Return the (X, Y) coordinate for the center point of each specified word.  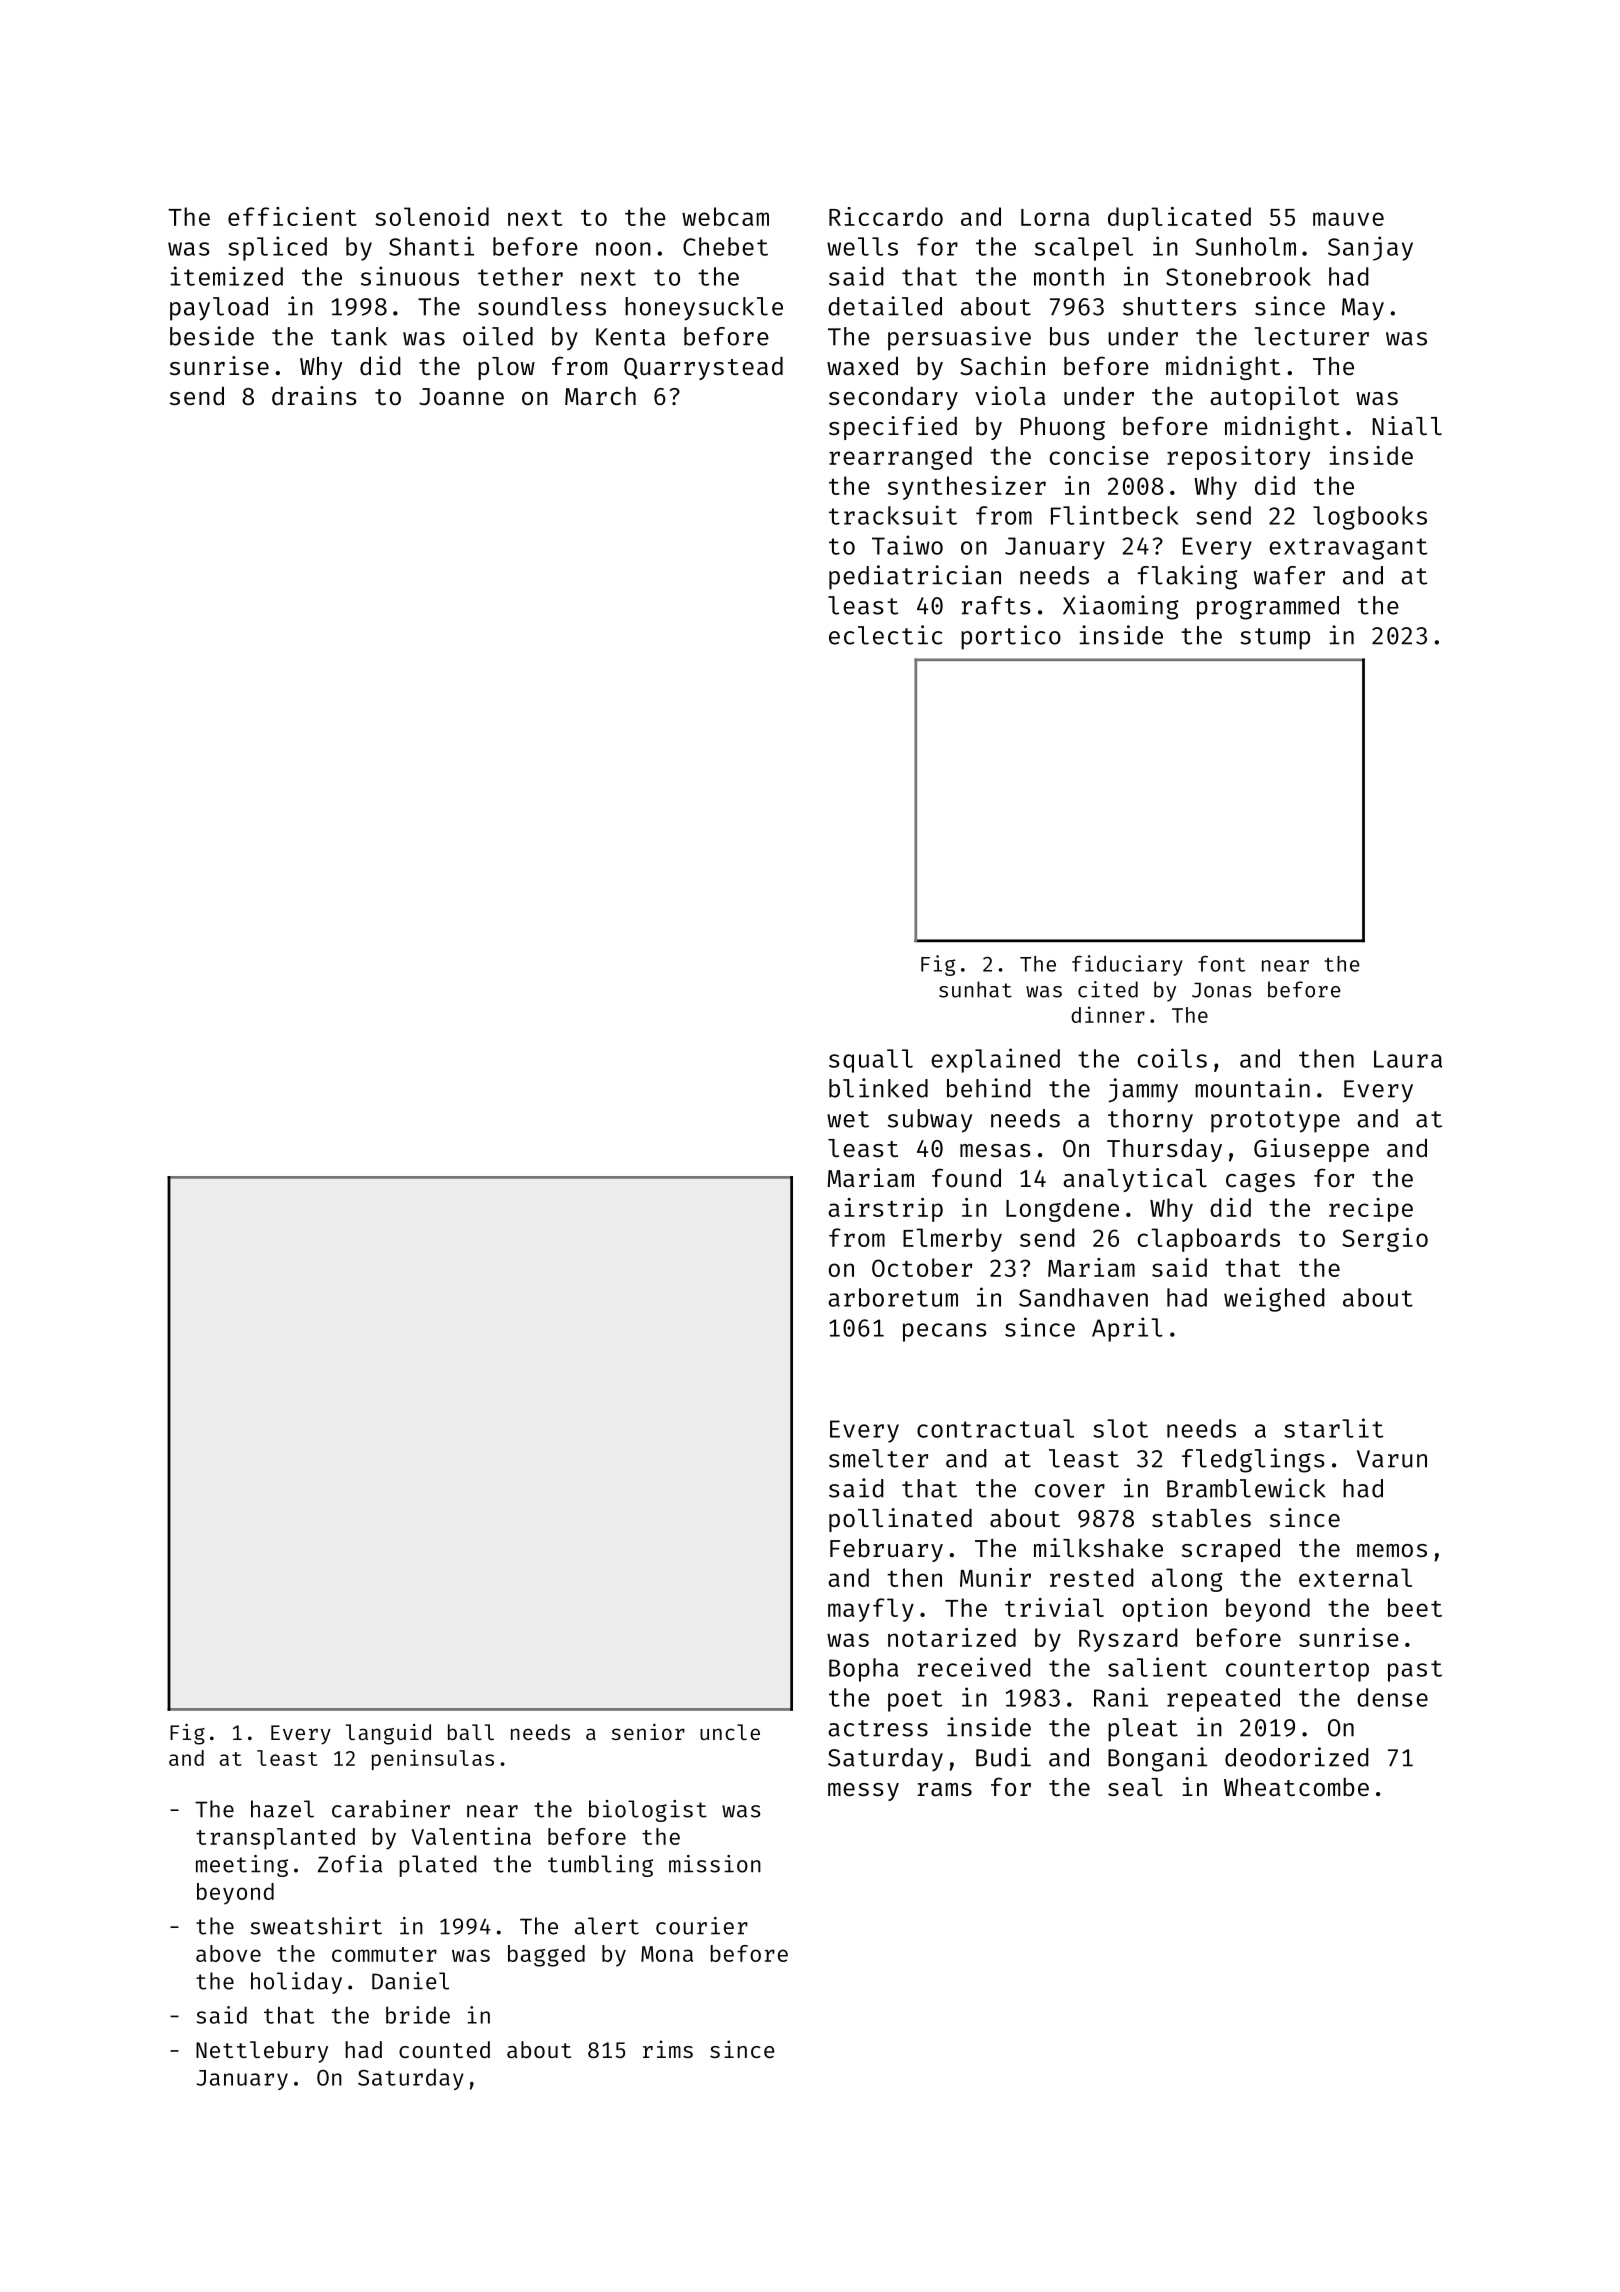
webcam (725, 216)
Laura (1408, 1059)
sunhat (975, 989)
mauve (1348, 219)
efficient (292, 216)
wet (848, 1119)
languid (388, 1734)
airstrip (885, 1210)
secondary (893, 398)
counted (444, 2049)
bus (1069, 336)
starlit (1333, 1428)
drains (314, 395)
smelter (878, 1458)
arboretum (893, 1297)
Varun (1392, 1459)
